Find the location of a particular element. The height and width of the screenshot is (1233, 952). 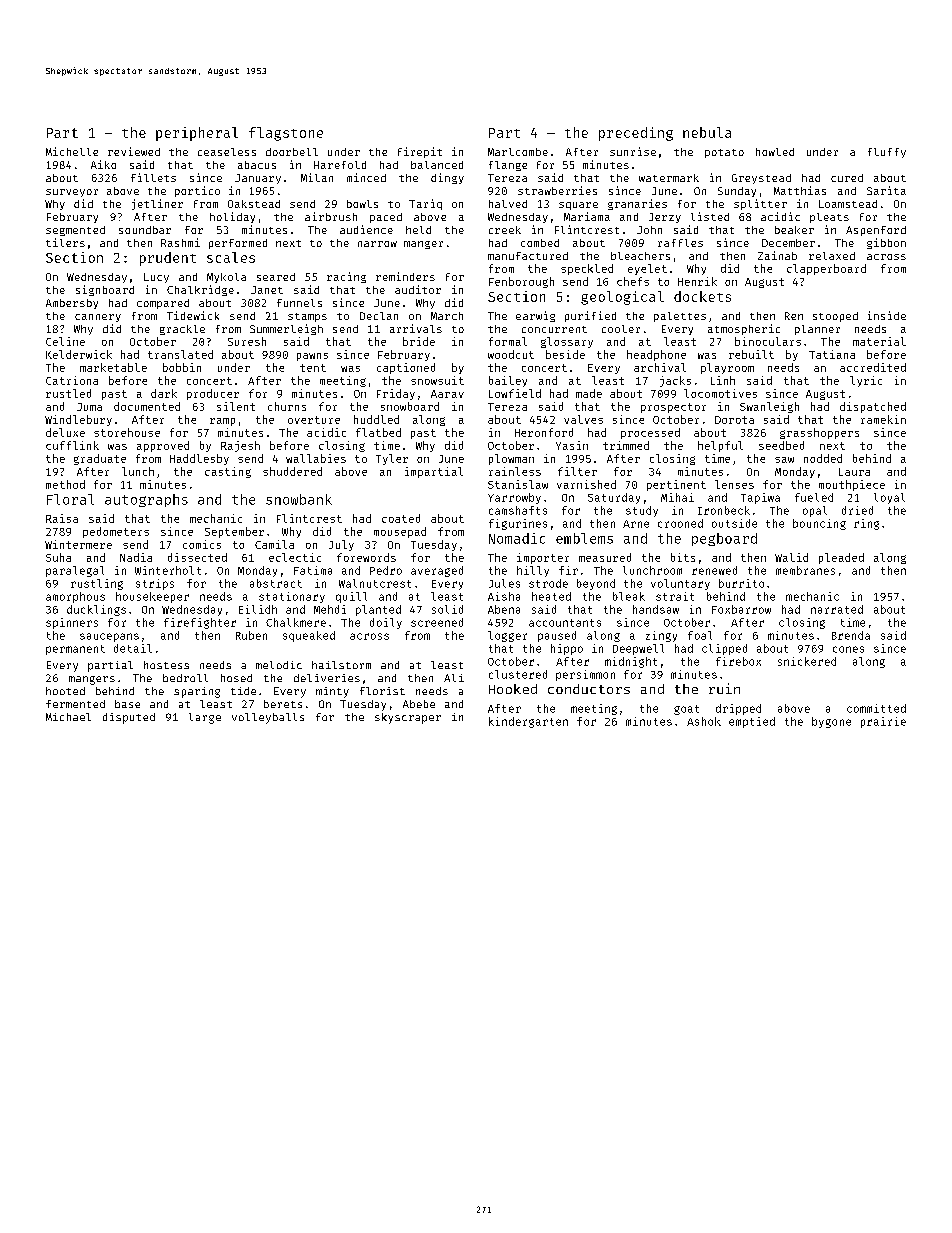

Heronford is located at coordinates (544, 432).
